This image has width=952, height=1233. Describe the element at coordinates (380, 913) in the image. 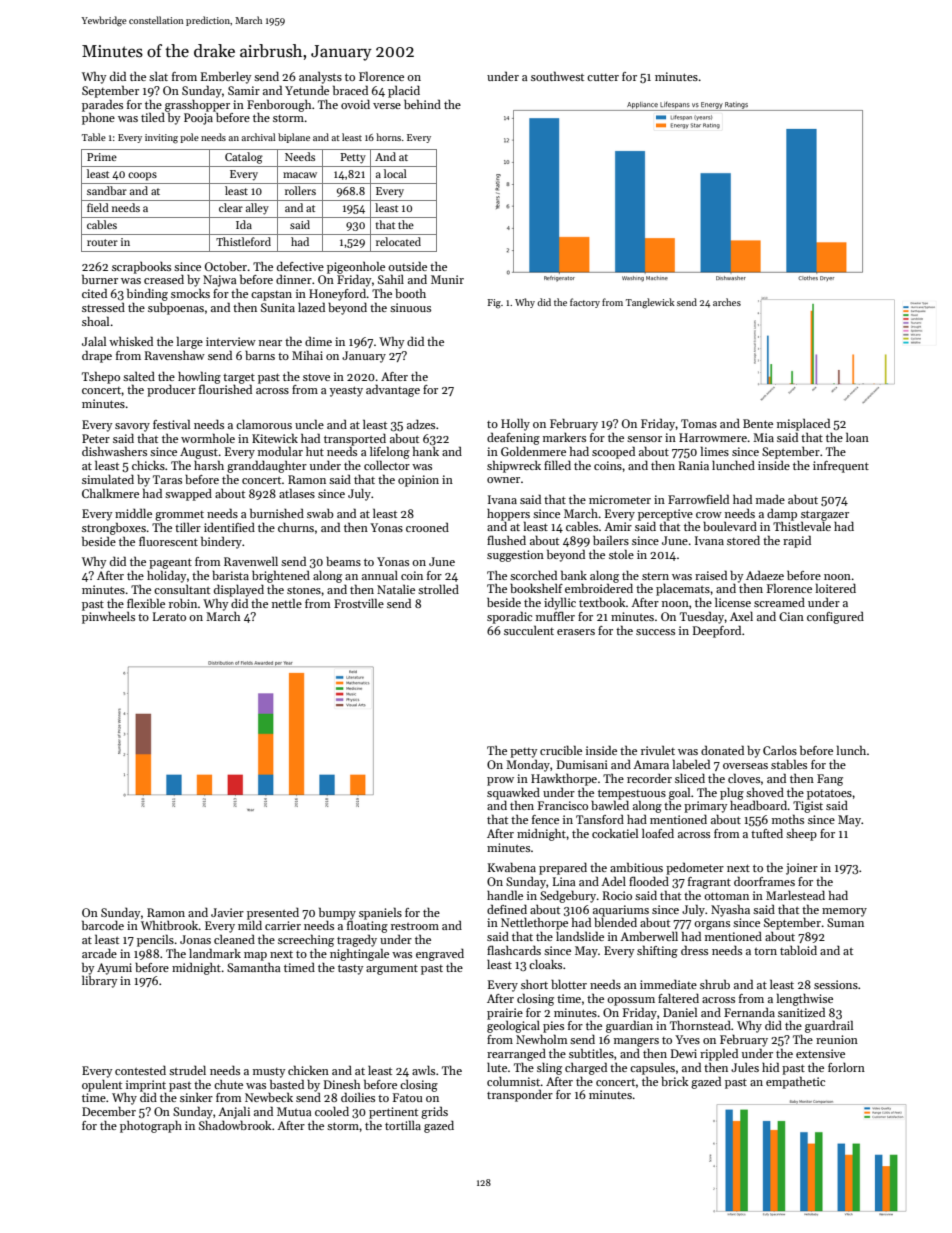

I see `spaniels` at that location.
